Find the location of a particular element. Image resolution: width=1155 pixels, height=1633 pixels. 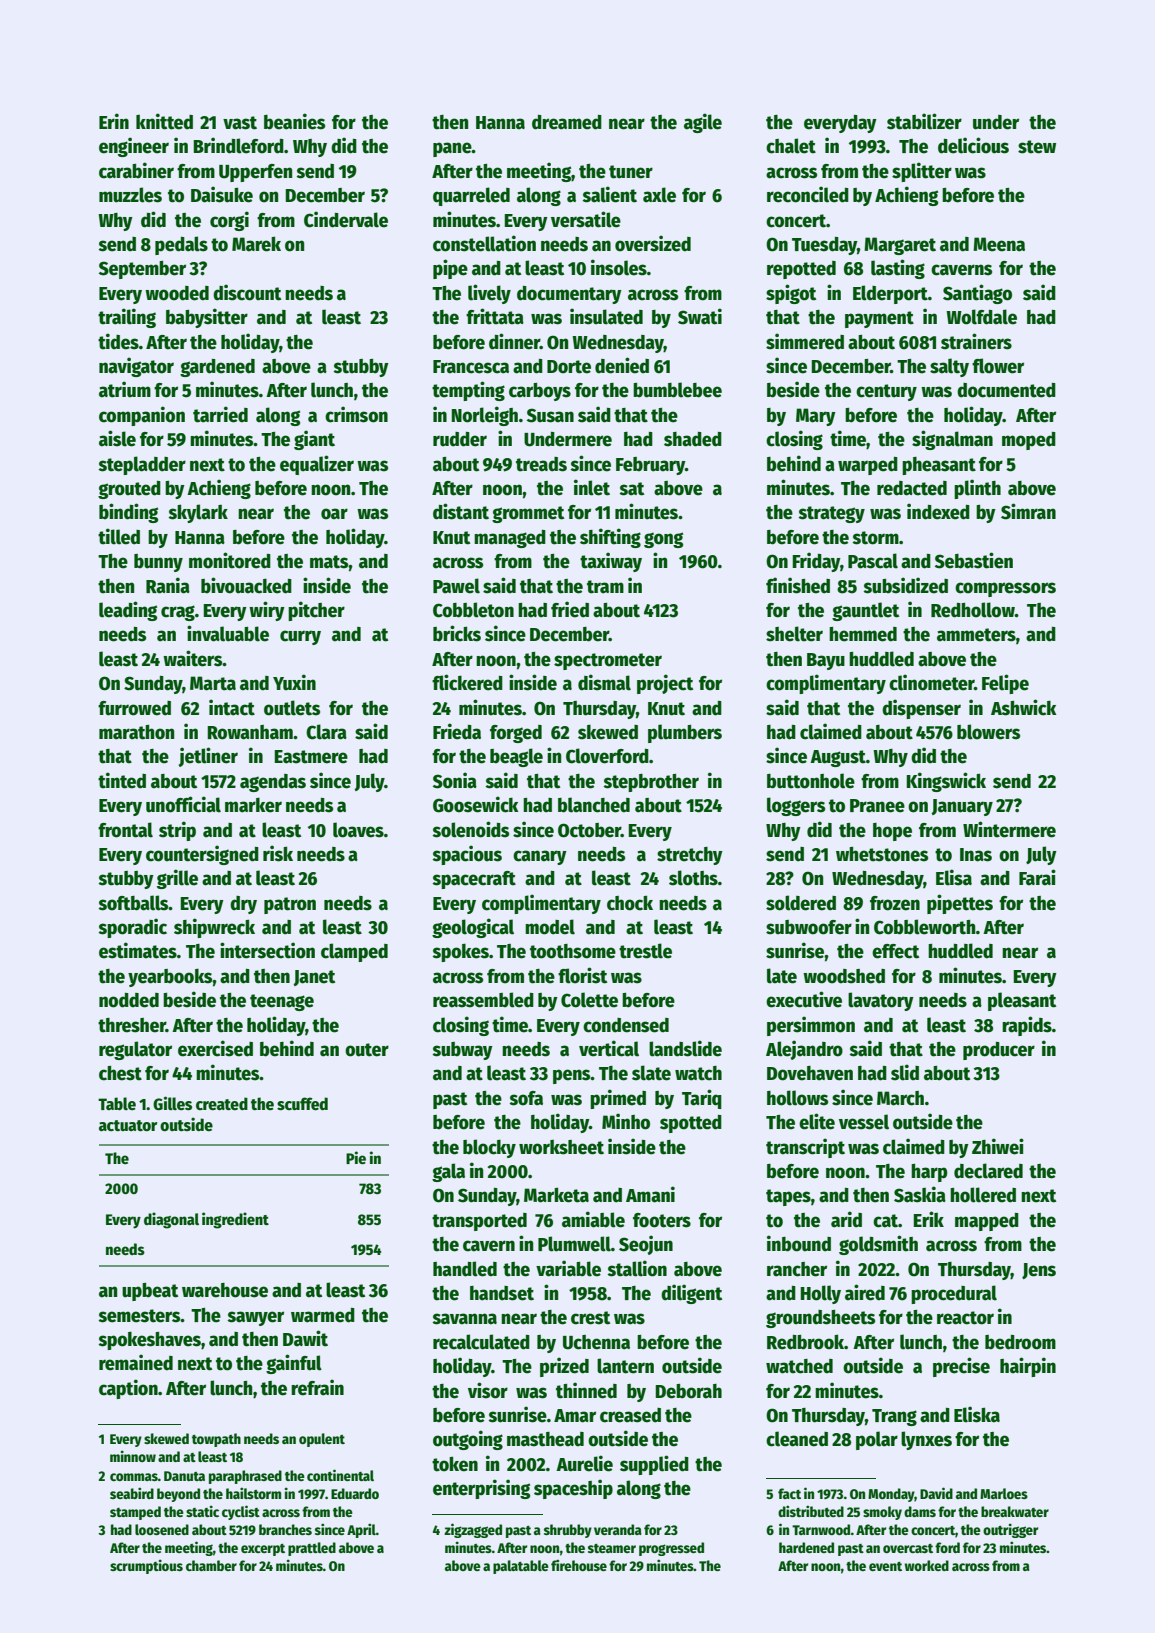

sawyer is located at coordinates (255, 1318).
